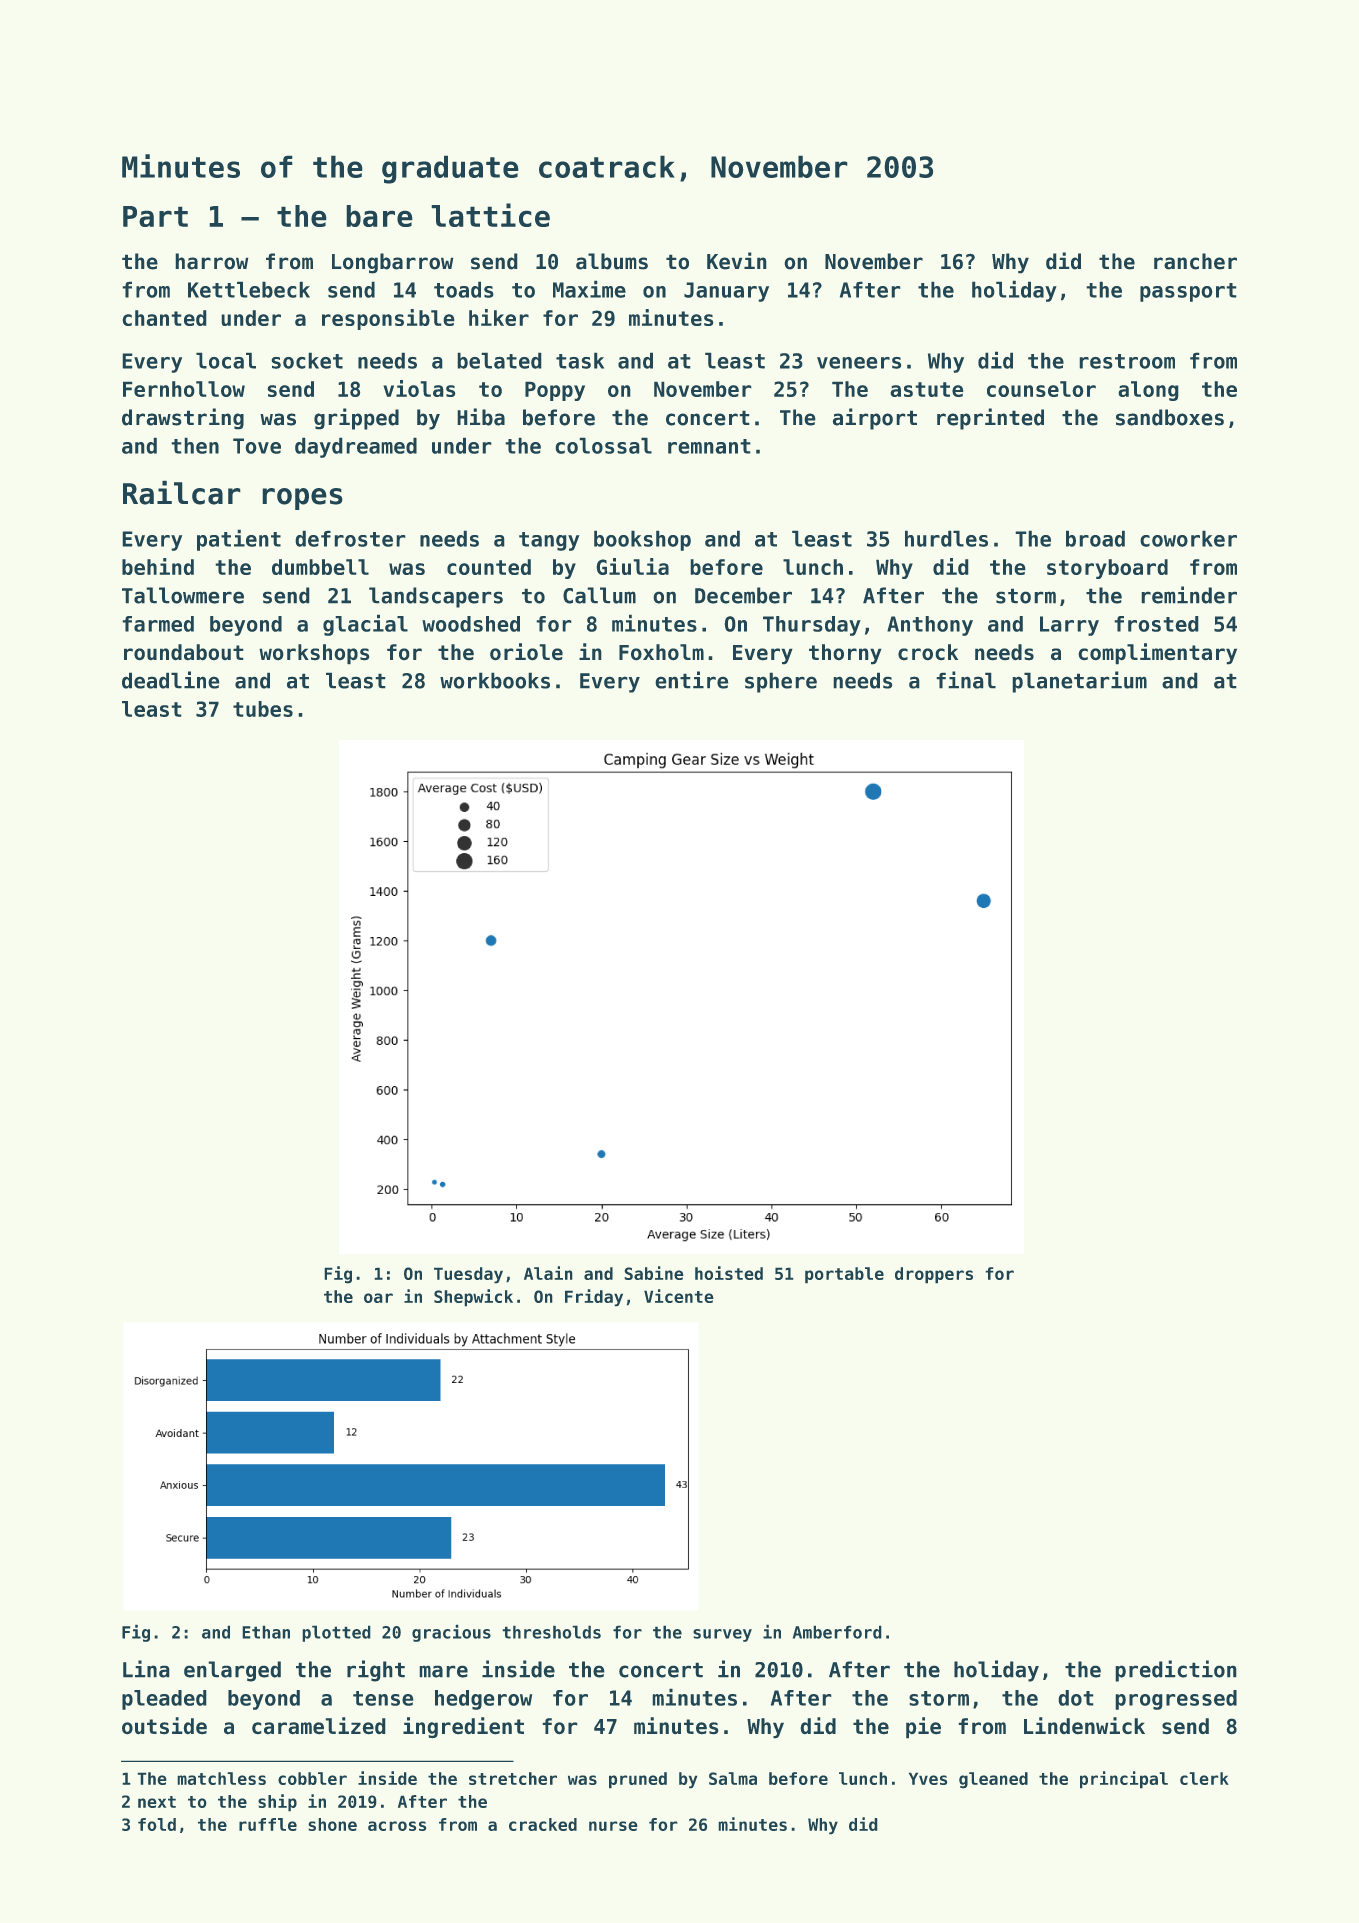  What do you see at coordinates (473, 1297) in the page?
I see `Shepwick` at bounding box center [473, 1297].
